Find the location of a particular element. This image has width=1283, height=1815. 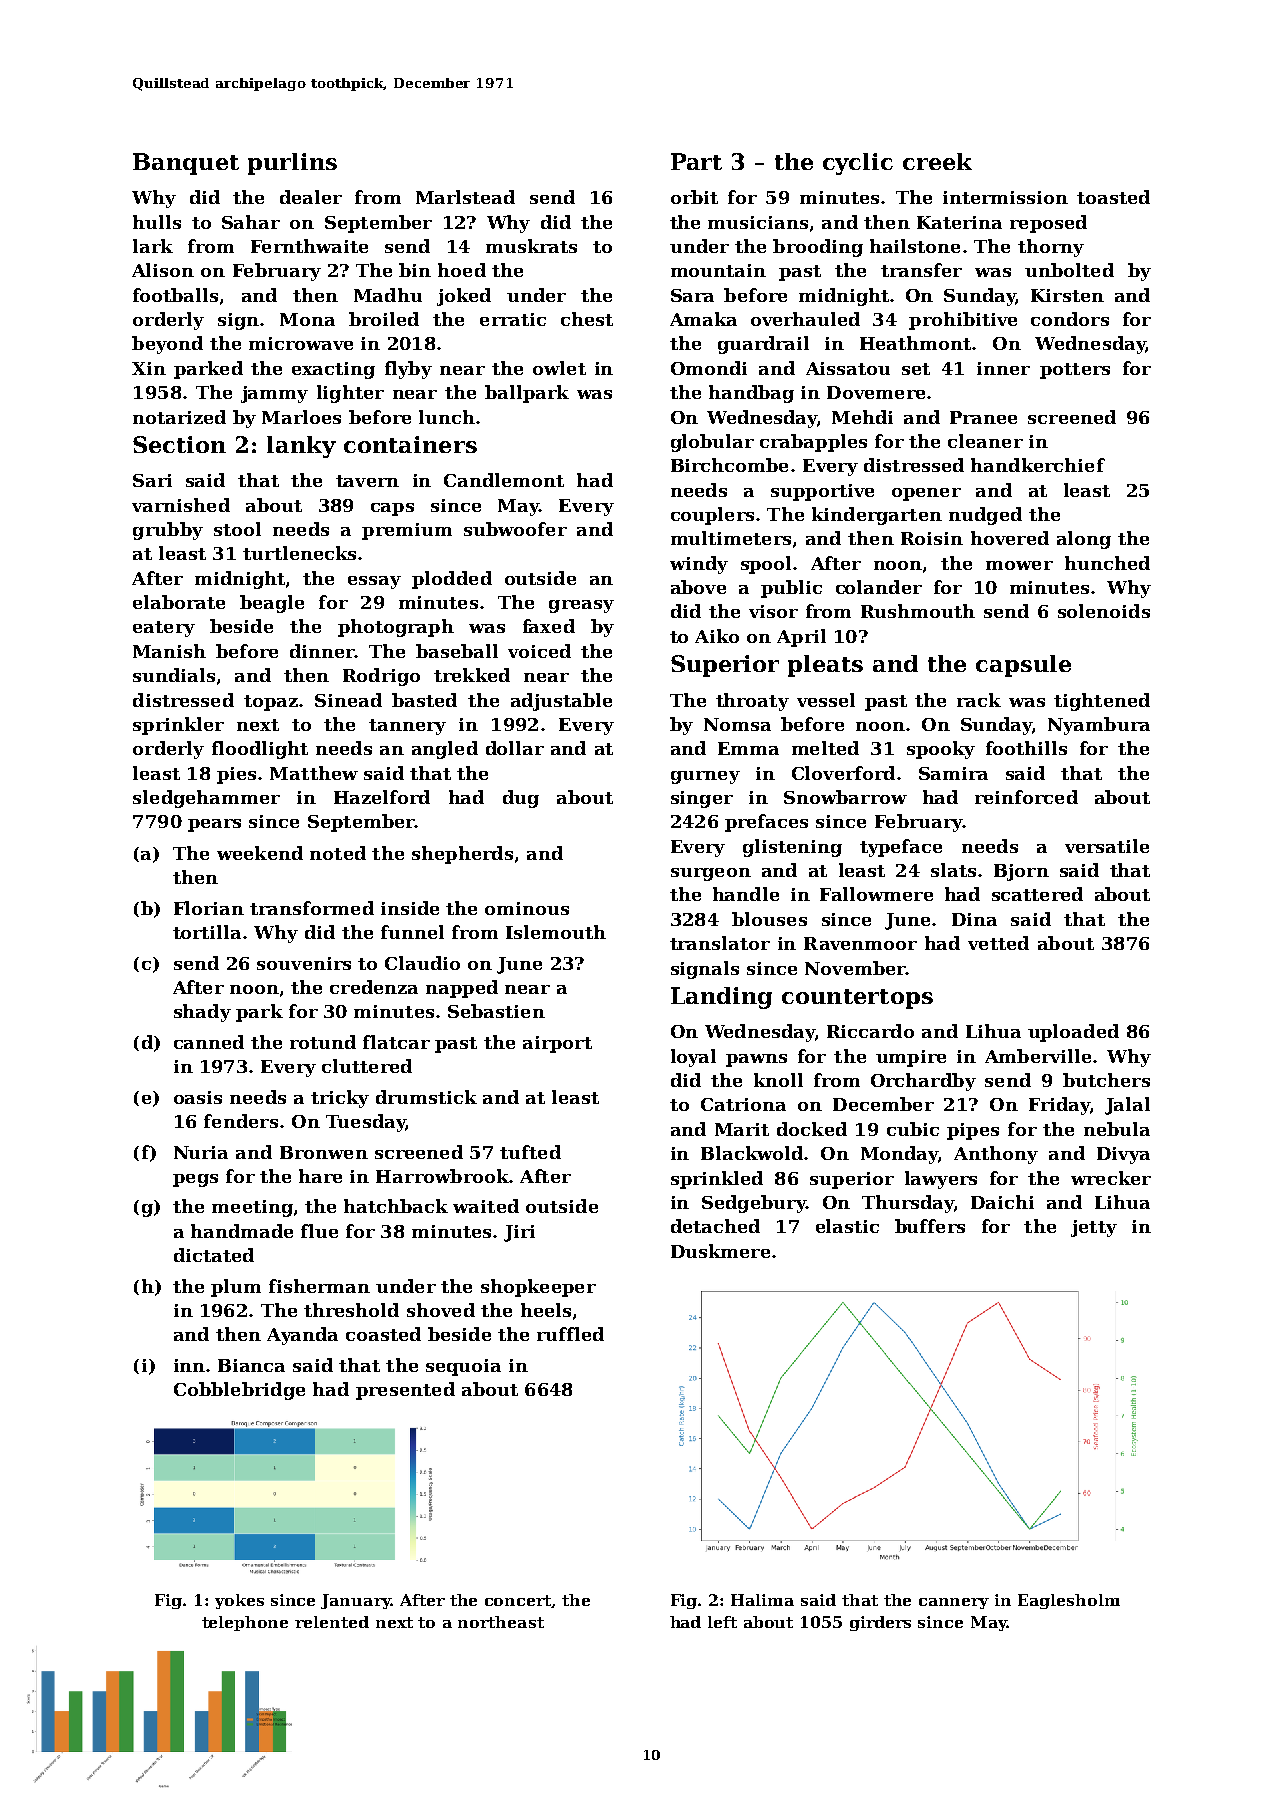

Landing is located at coordinates (721, 998).
